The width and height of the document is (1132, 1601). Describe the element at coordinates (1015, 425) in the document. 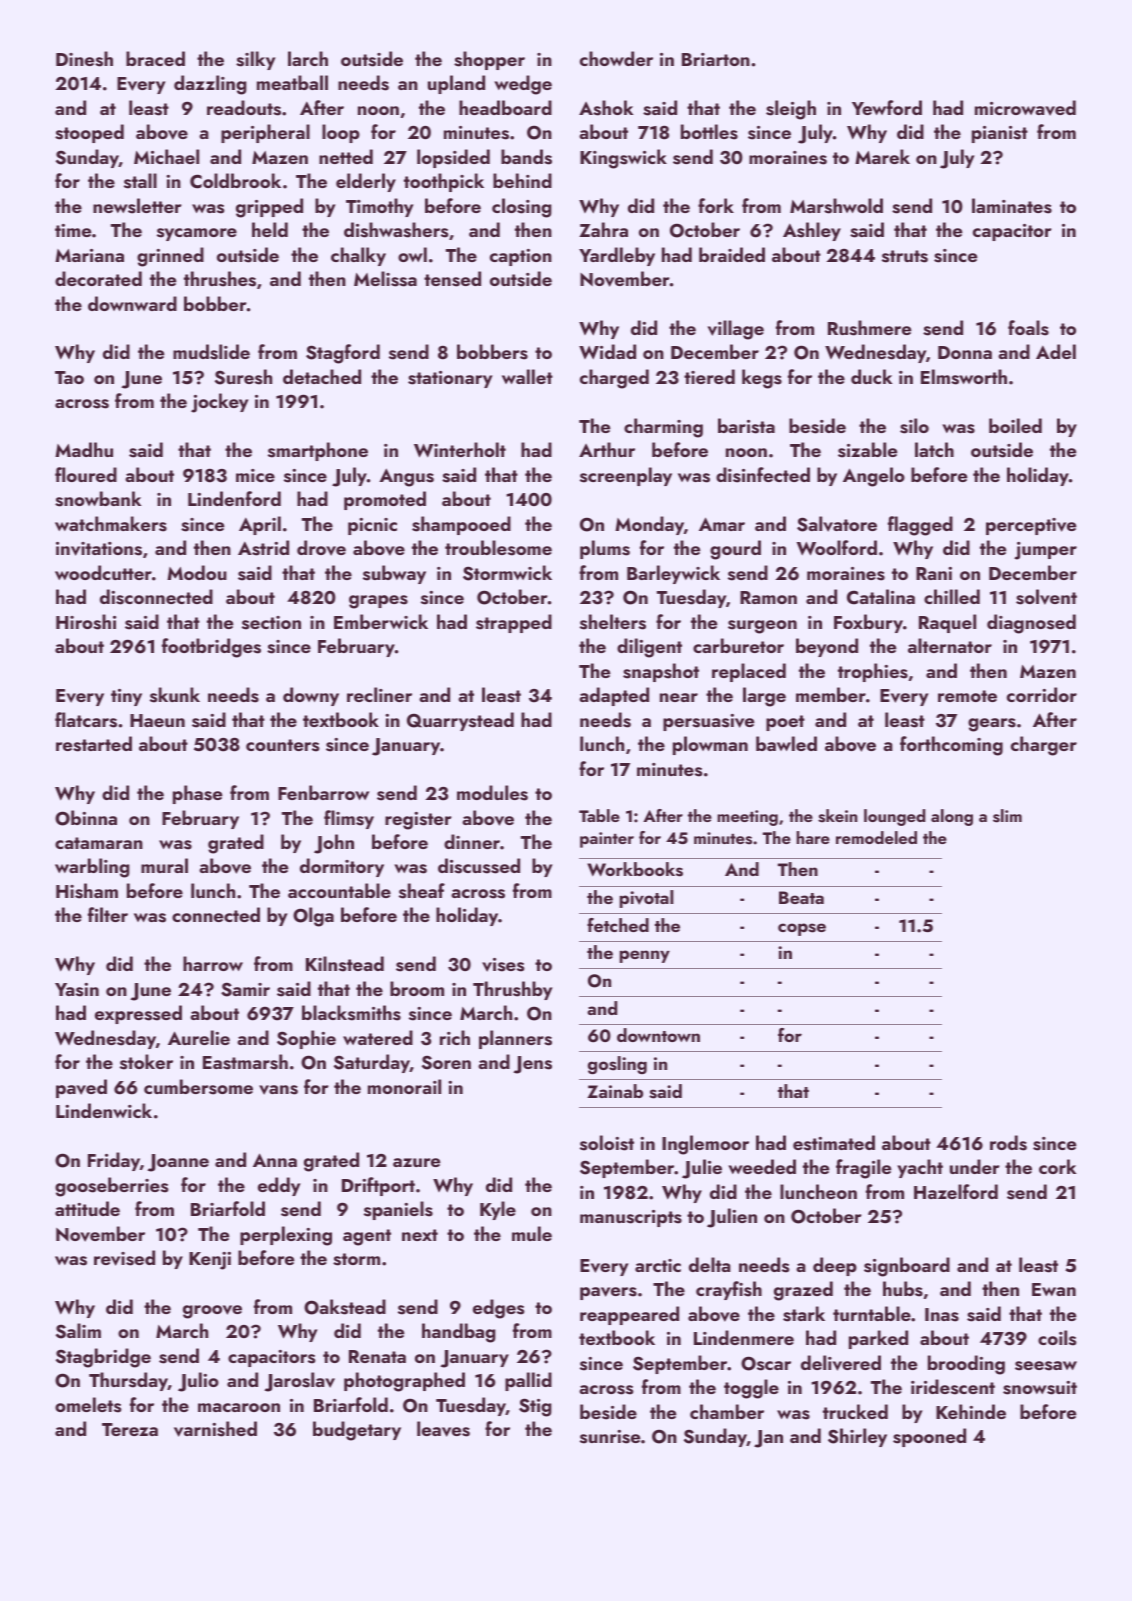

I see `boiled` at that location.
